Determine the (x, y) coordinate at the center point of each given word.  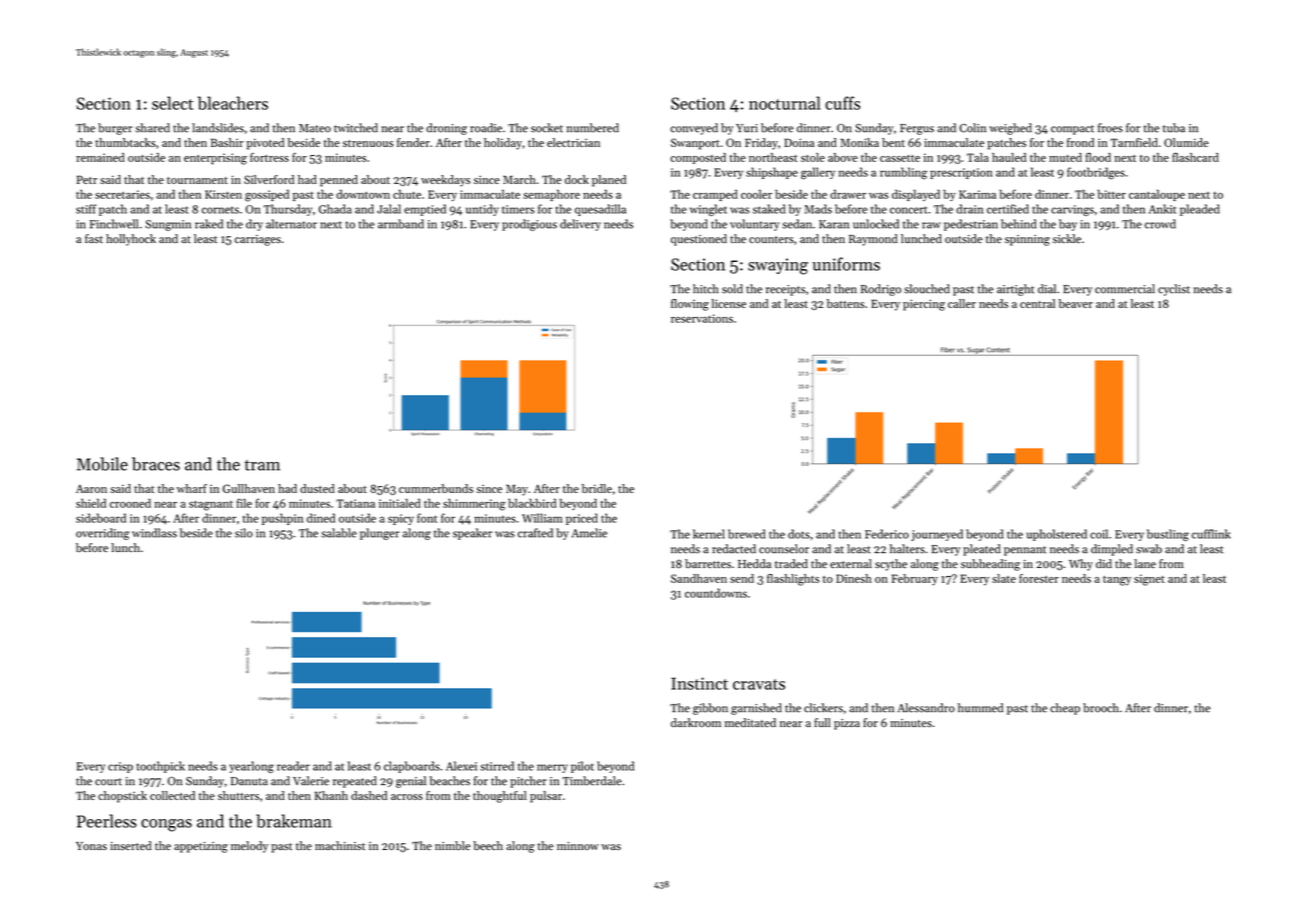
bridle (597, 488)
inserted (131, 846)
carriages (258, 240)
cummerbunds (436, 488)
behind (1018, 224)
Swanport (695, 144)
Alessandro (926, 708)
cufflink (1211, 534)
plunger (380, 534)
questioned (699, 240)
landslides (218, 128)
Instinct (699, 683)
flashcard (1195, 157)
